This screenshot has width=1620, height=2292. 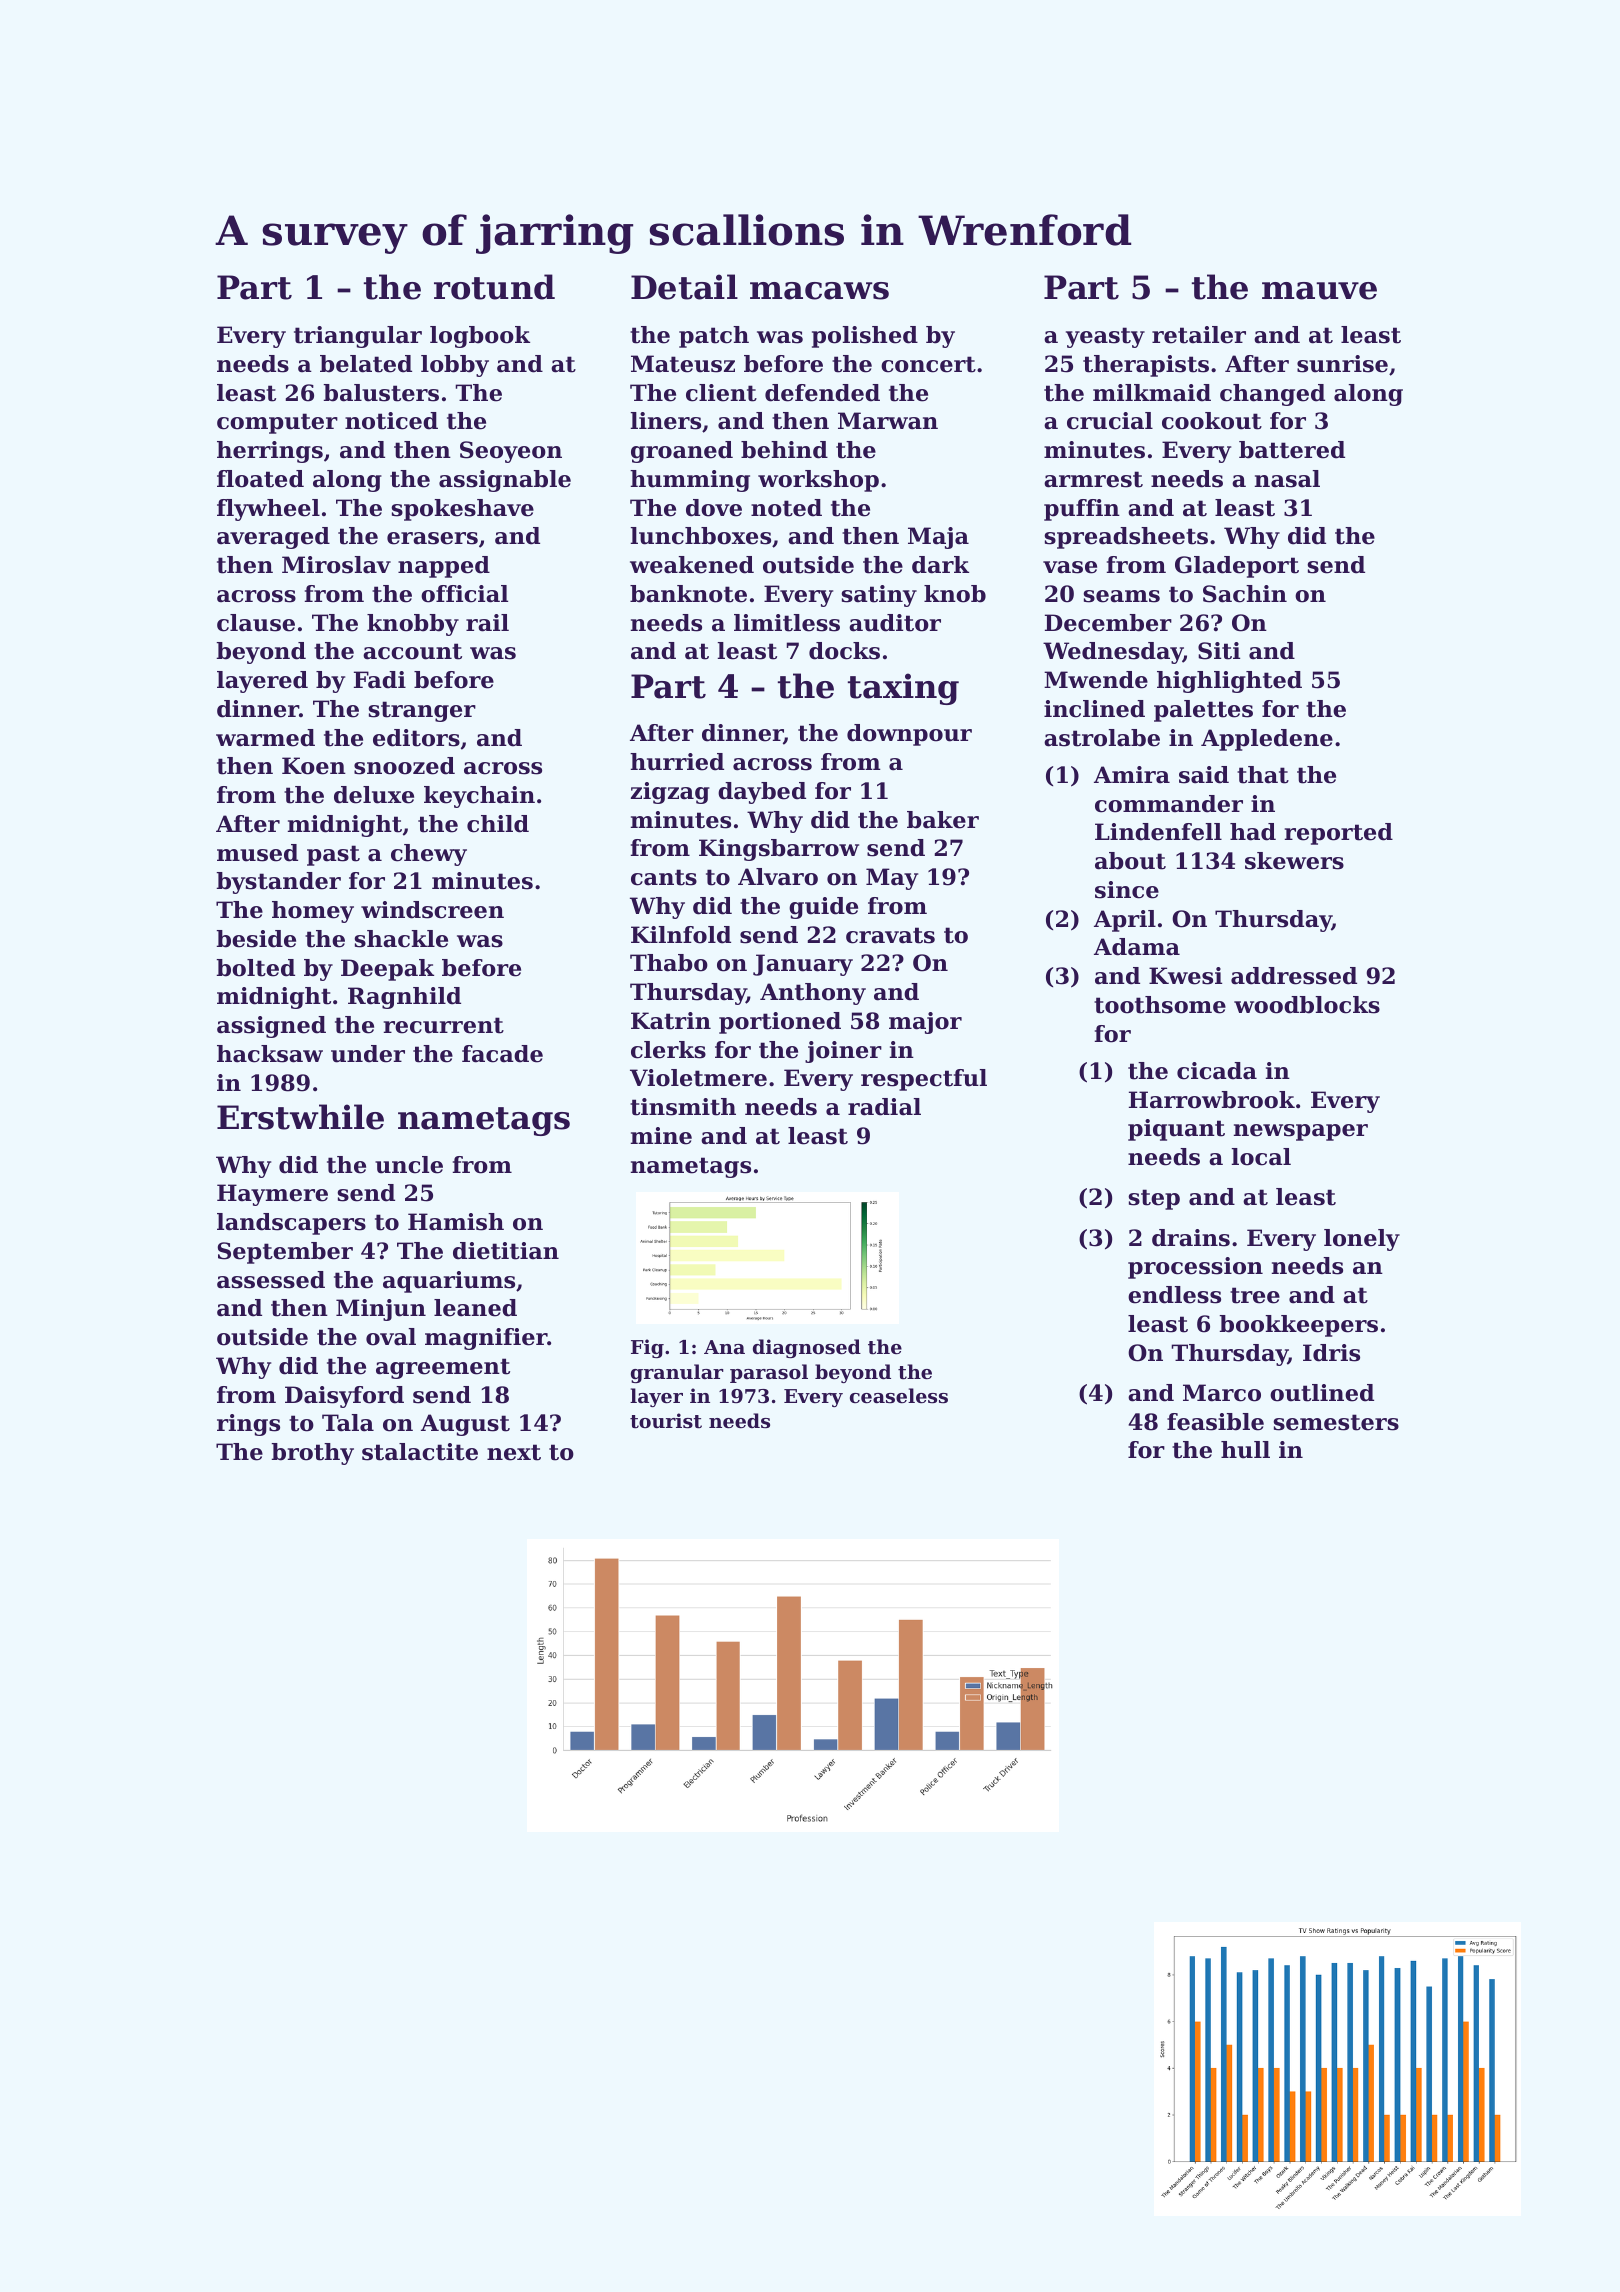 What do you see at coordinates (265, 738) in the screenshot?
I see `warmed` at bounding box center [265, 738].
